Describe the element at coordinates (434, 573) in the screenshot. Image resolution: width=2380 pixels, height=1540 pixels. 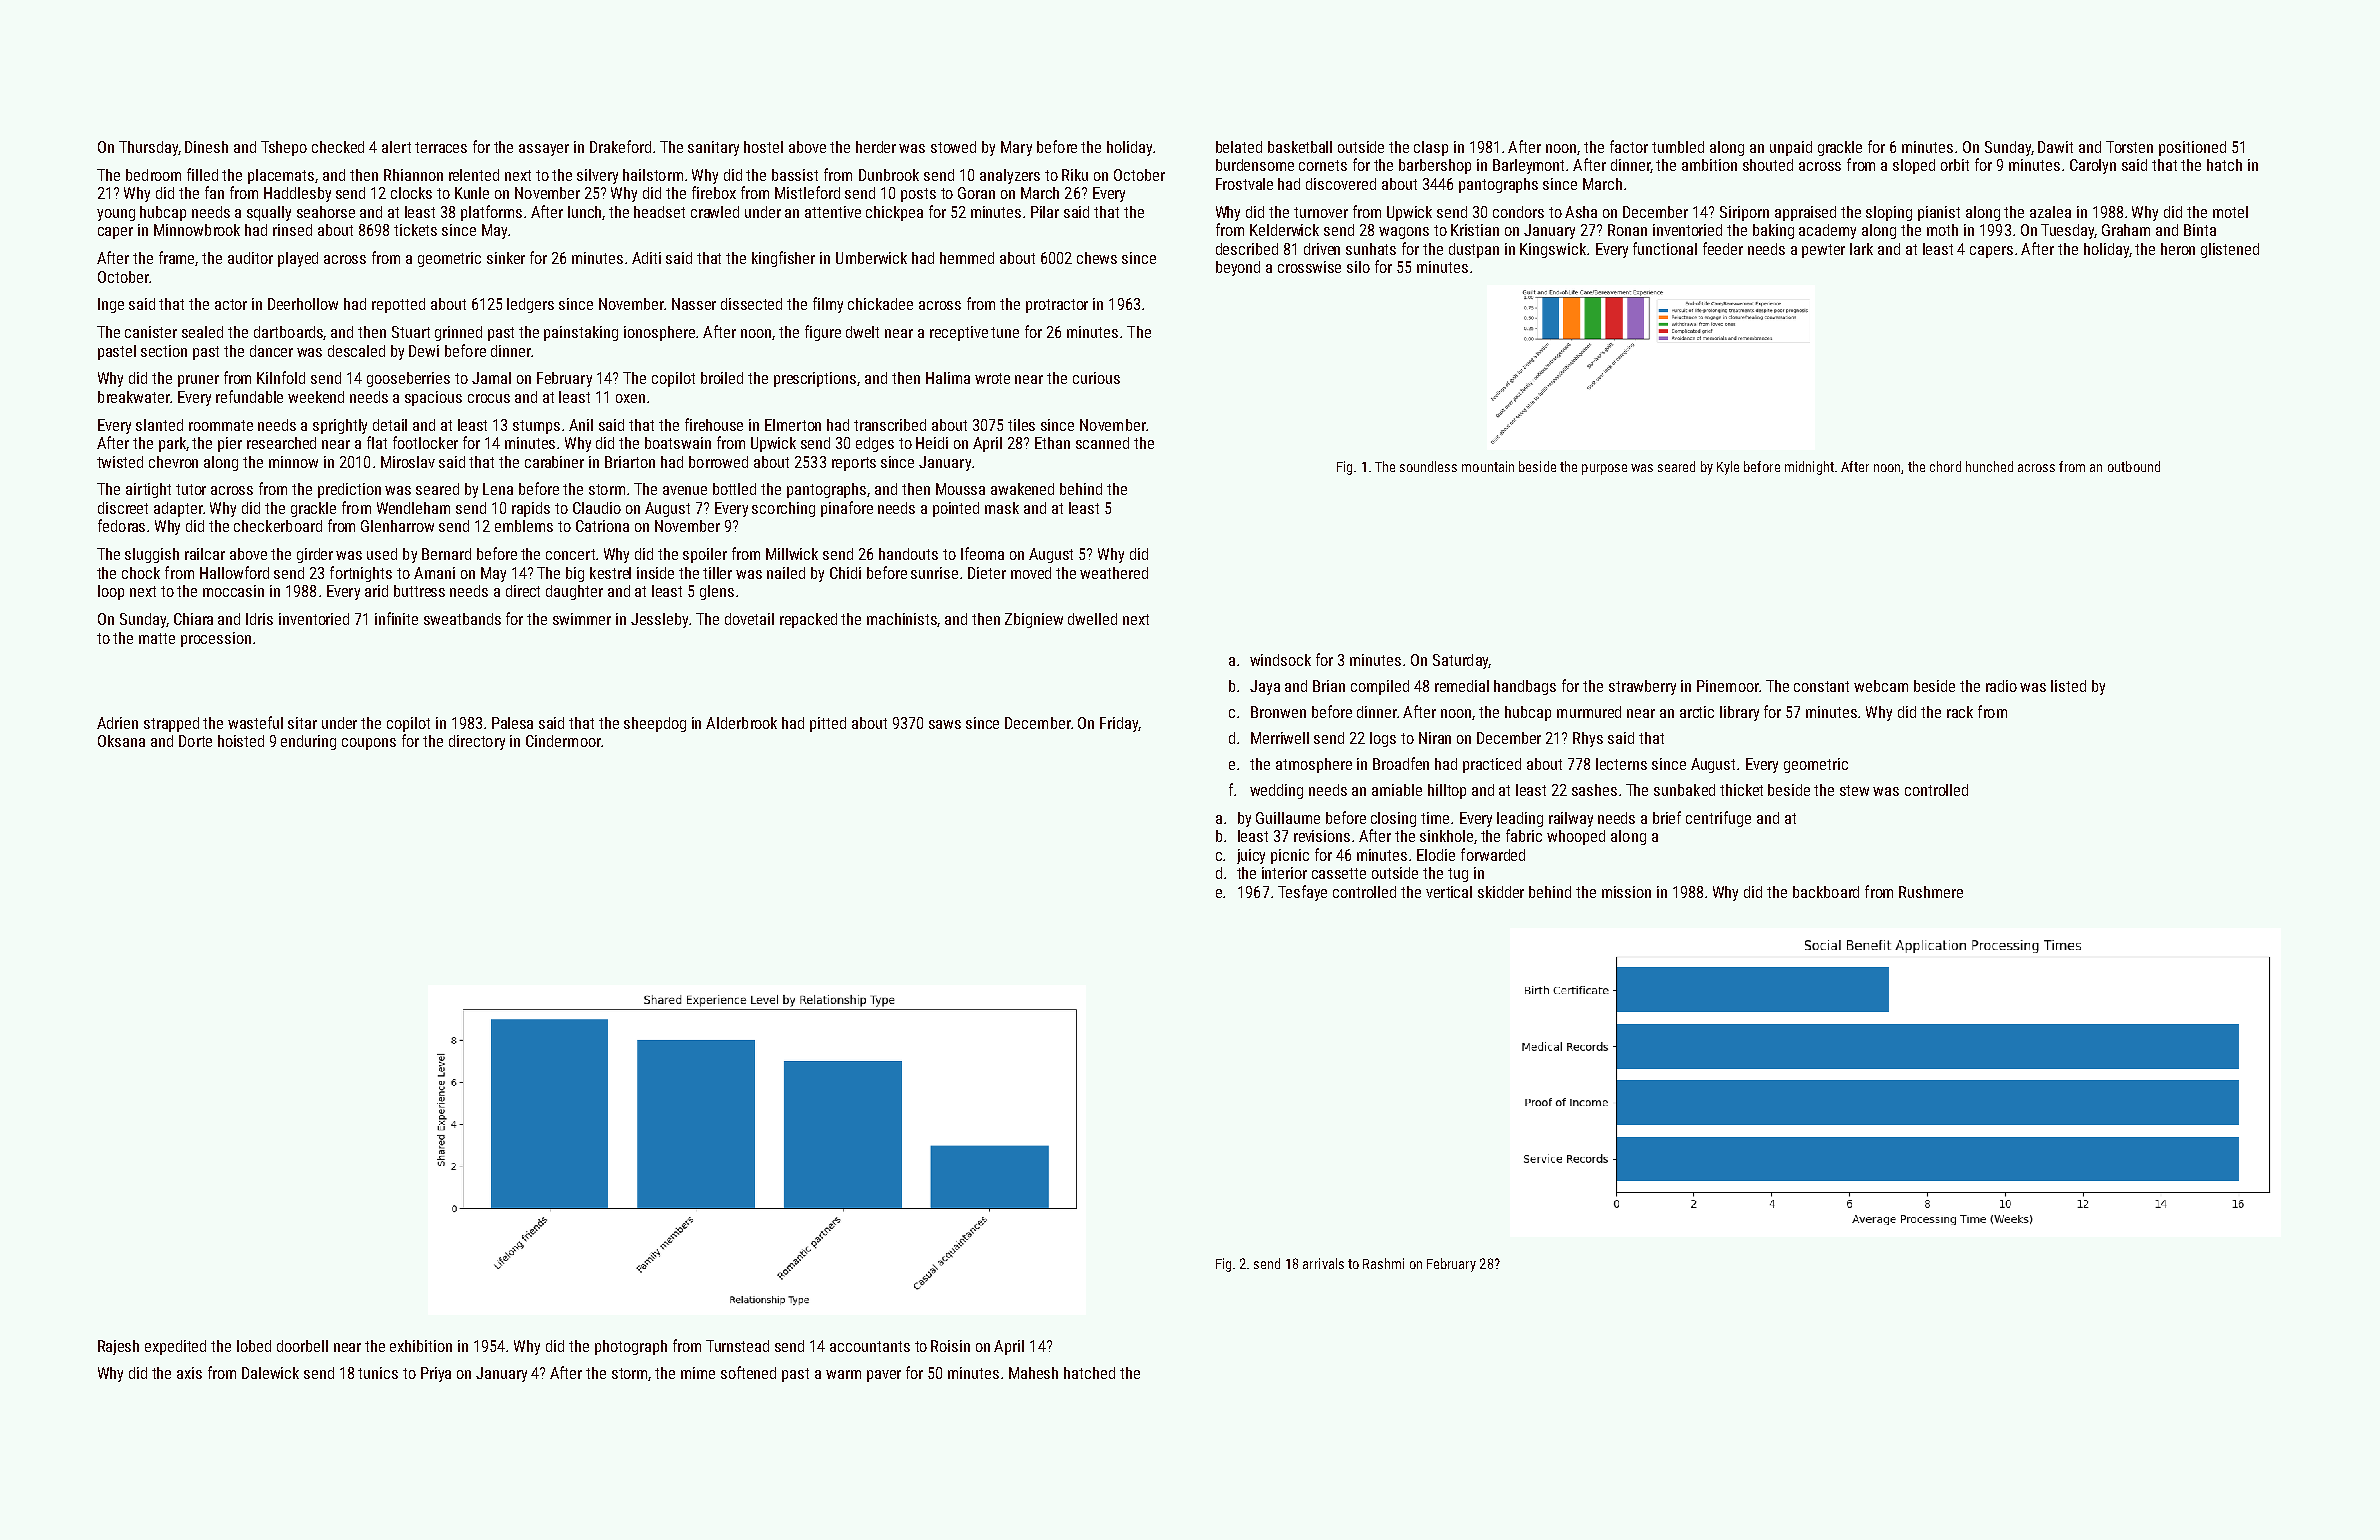
I see `Amani` at that location.
